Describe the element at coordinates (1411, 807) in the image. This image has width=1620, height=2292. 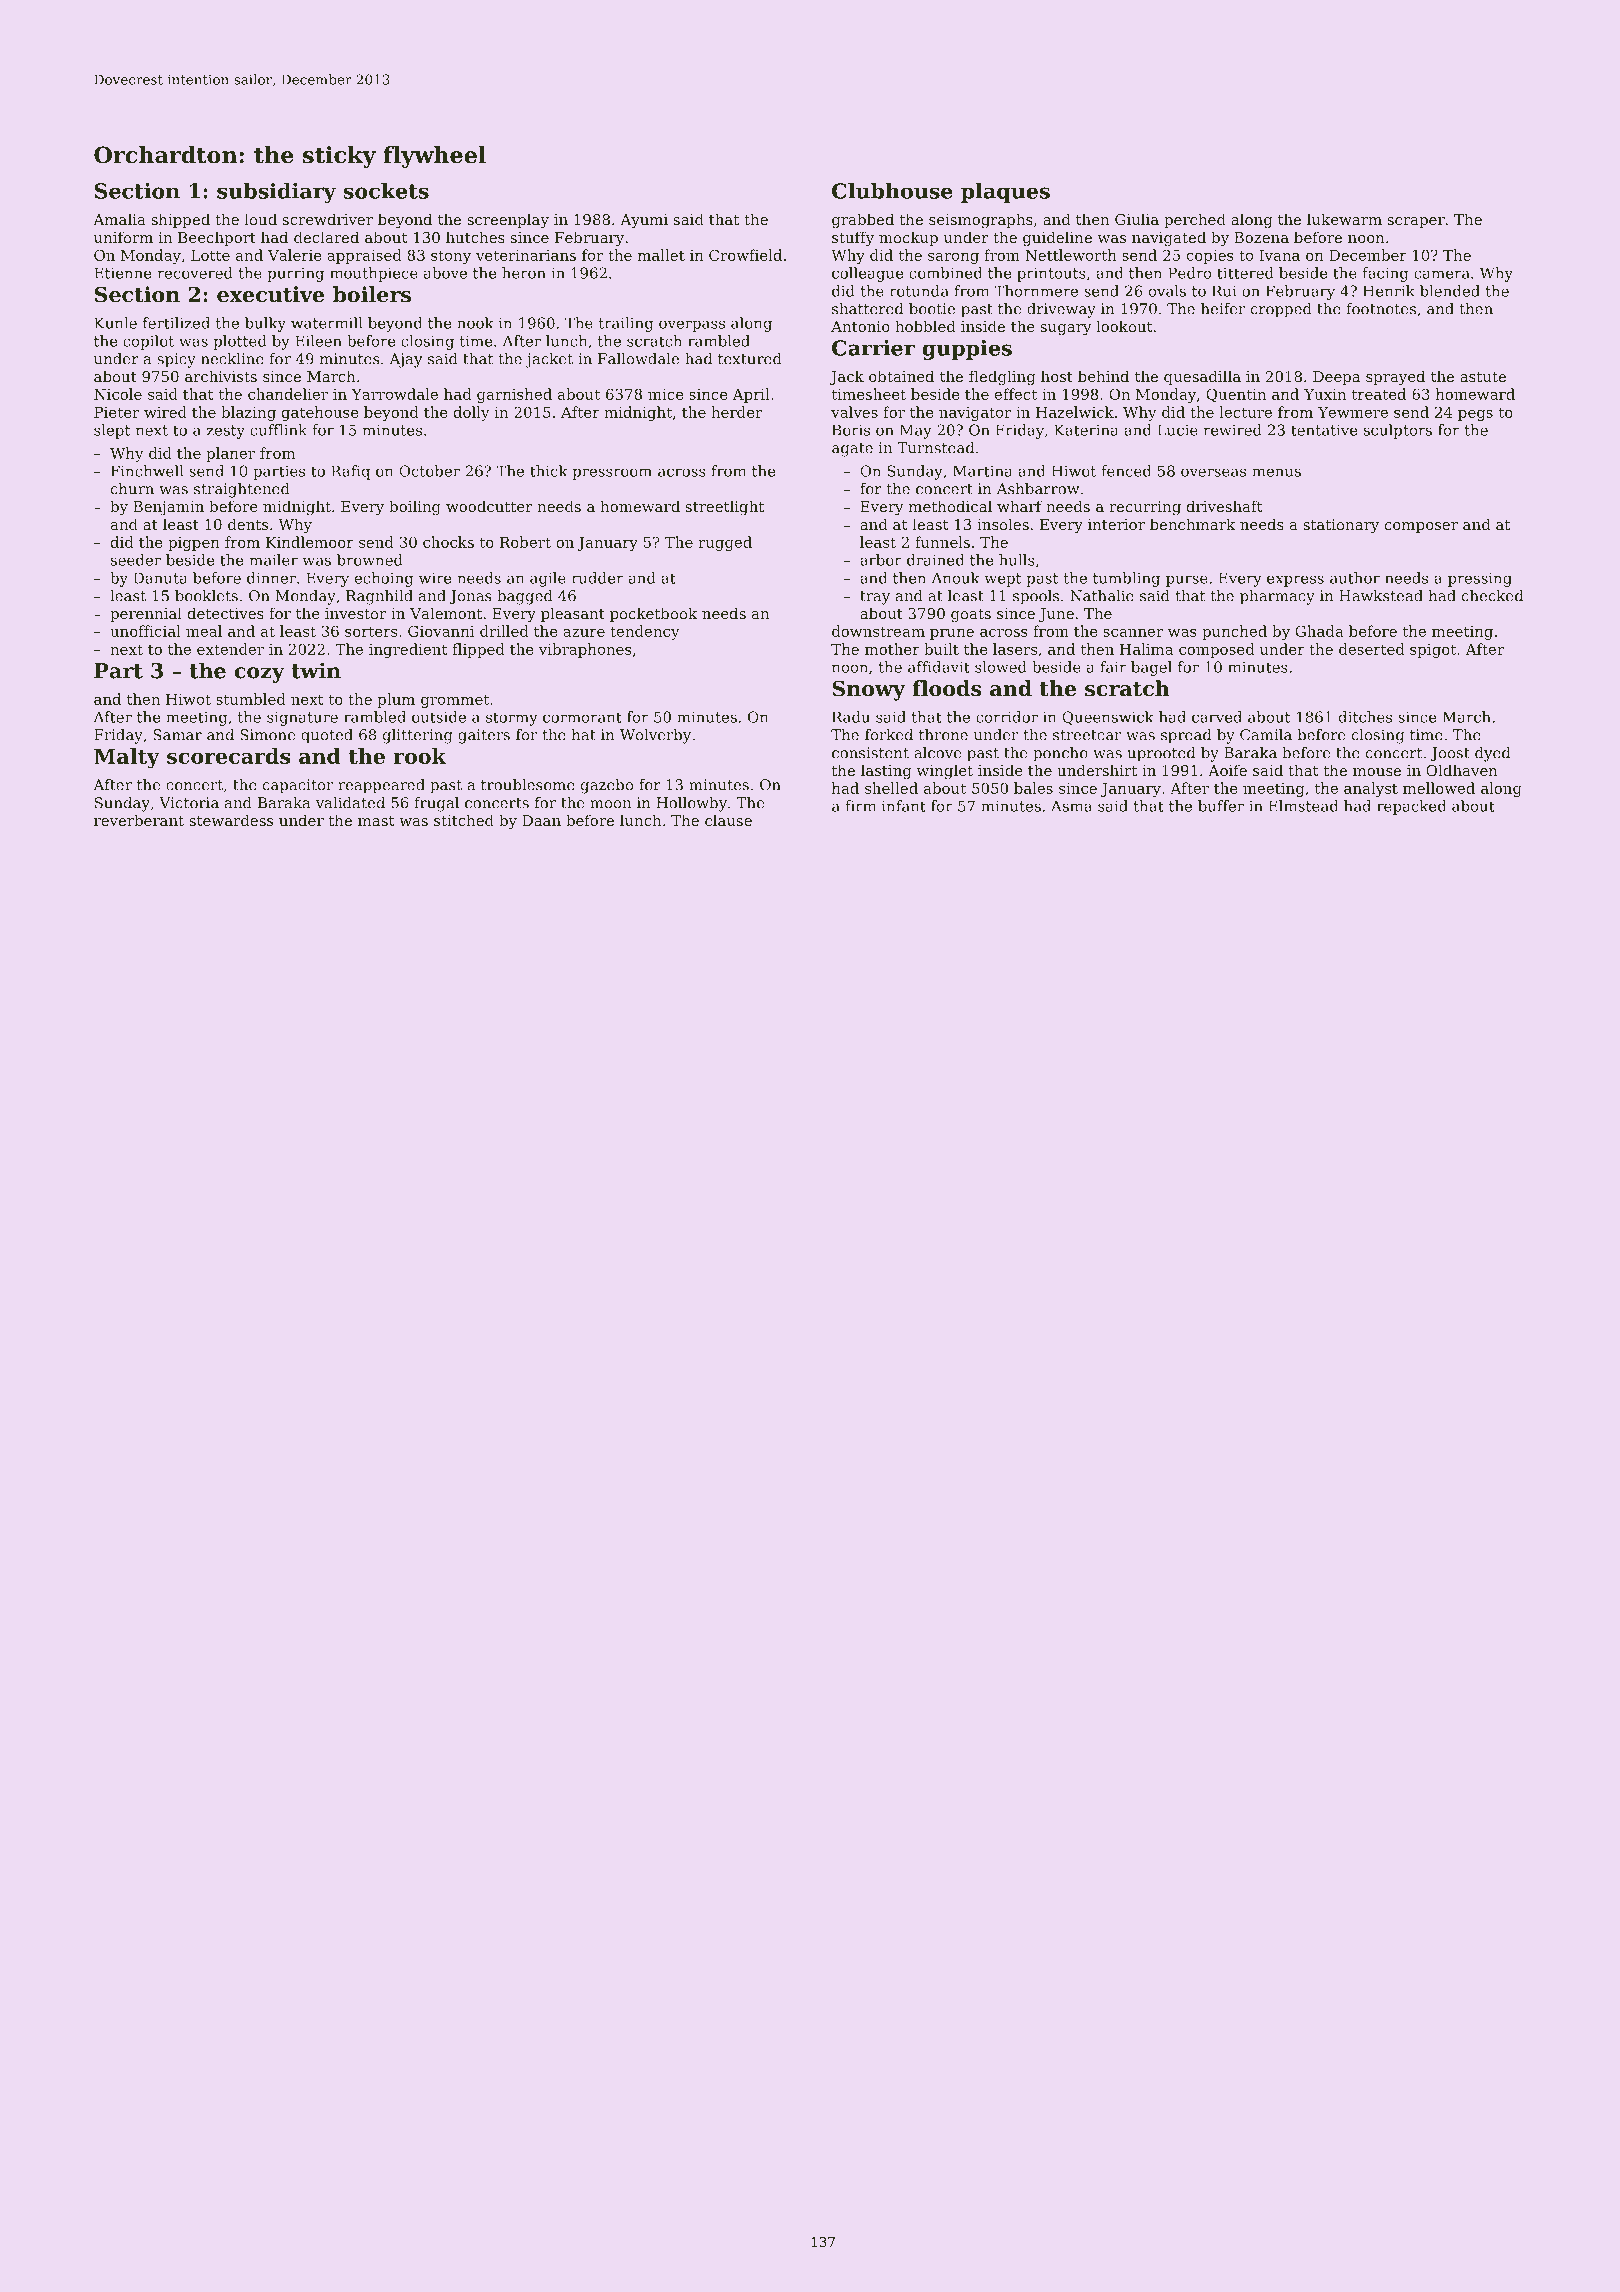
I see `repacked` at that location.
